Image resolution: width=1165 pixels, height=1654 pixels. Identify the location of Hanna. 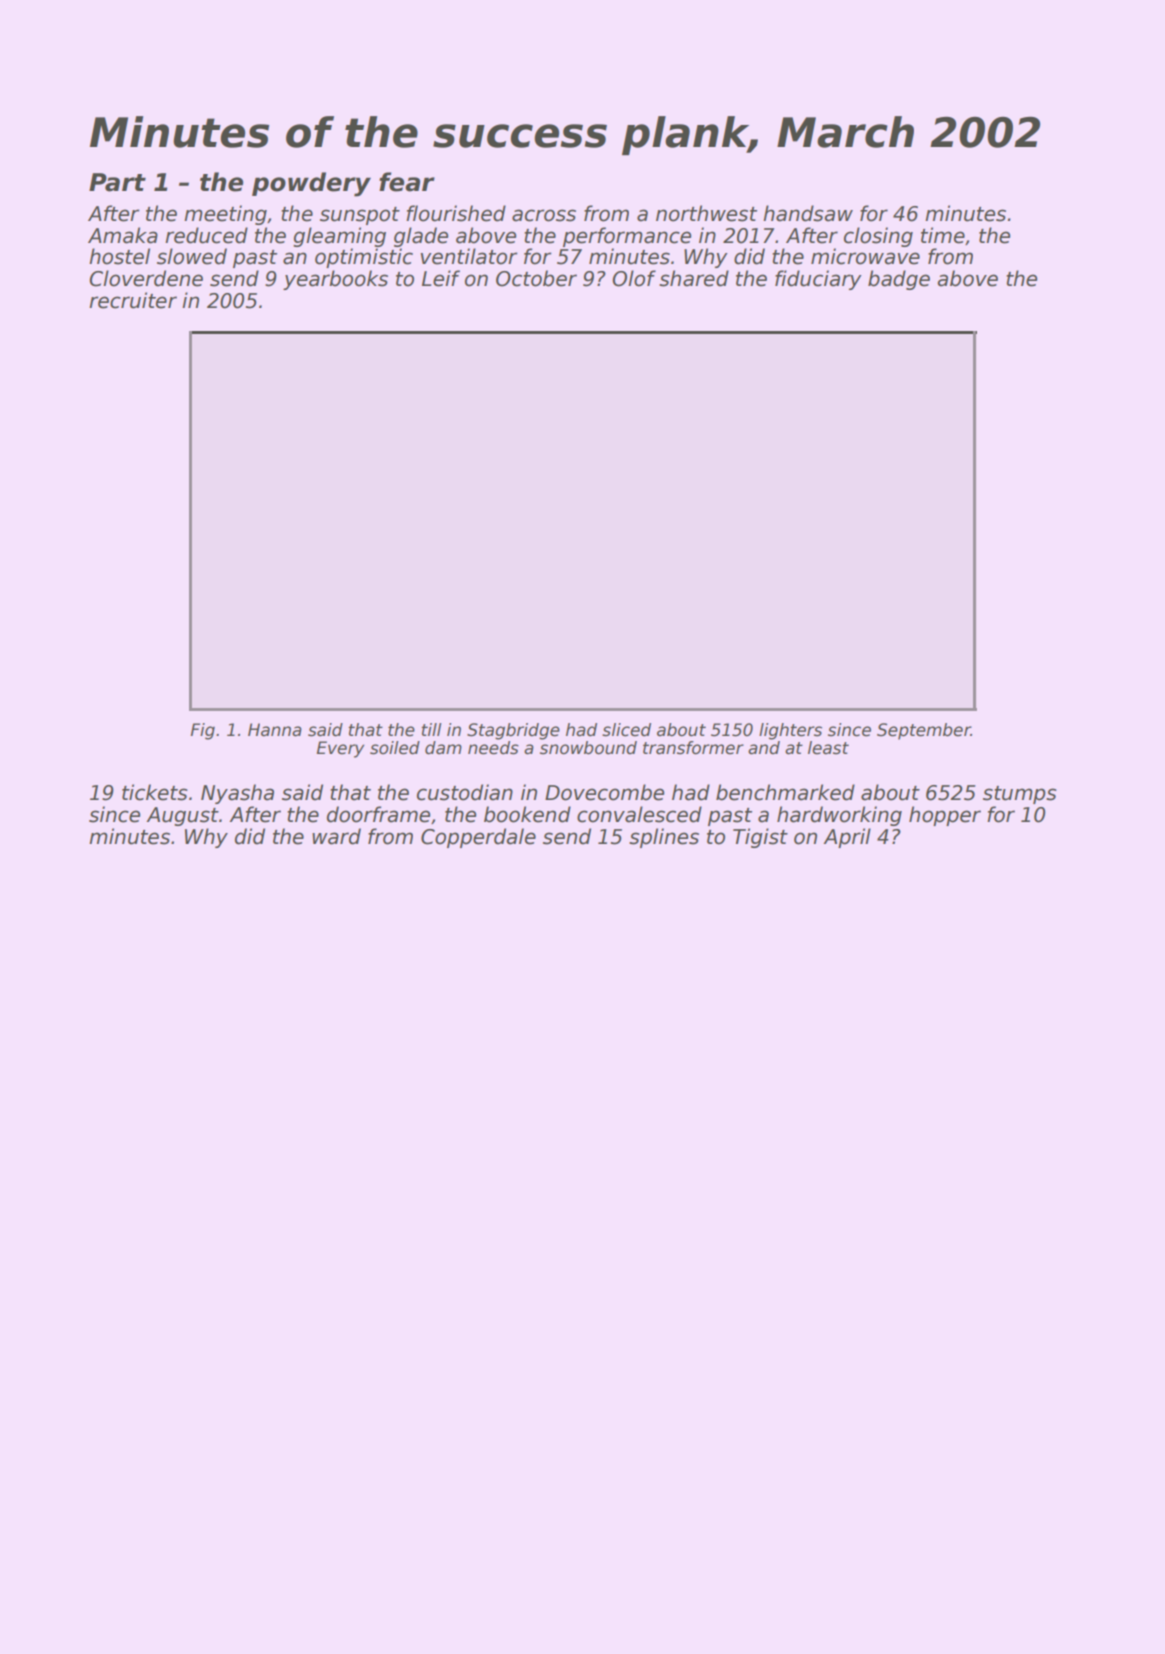
(275, 730).
